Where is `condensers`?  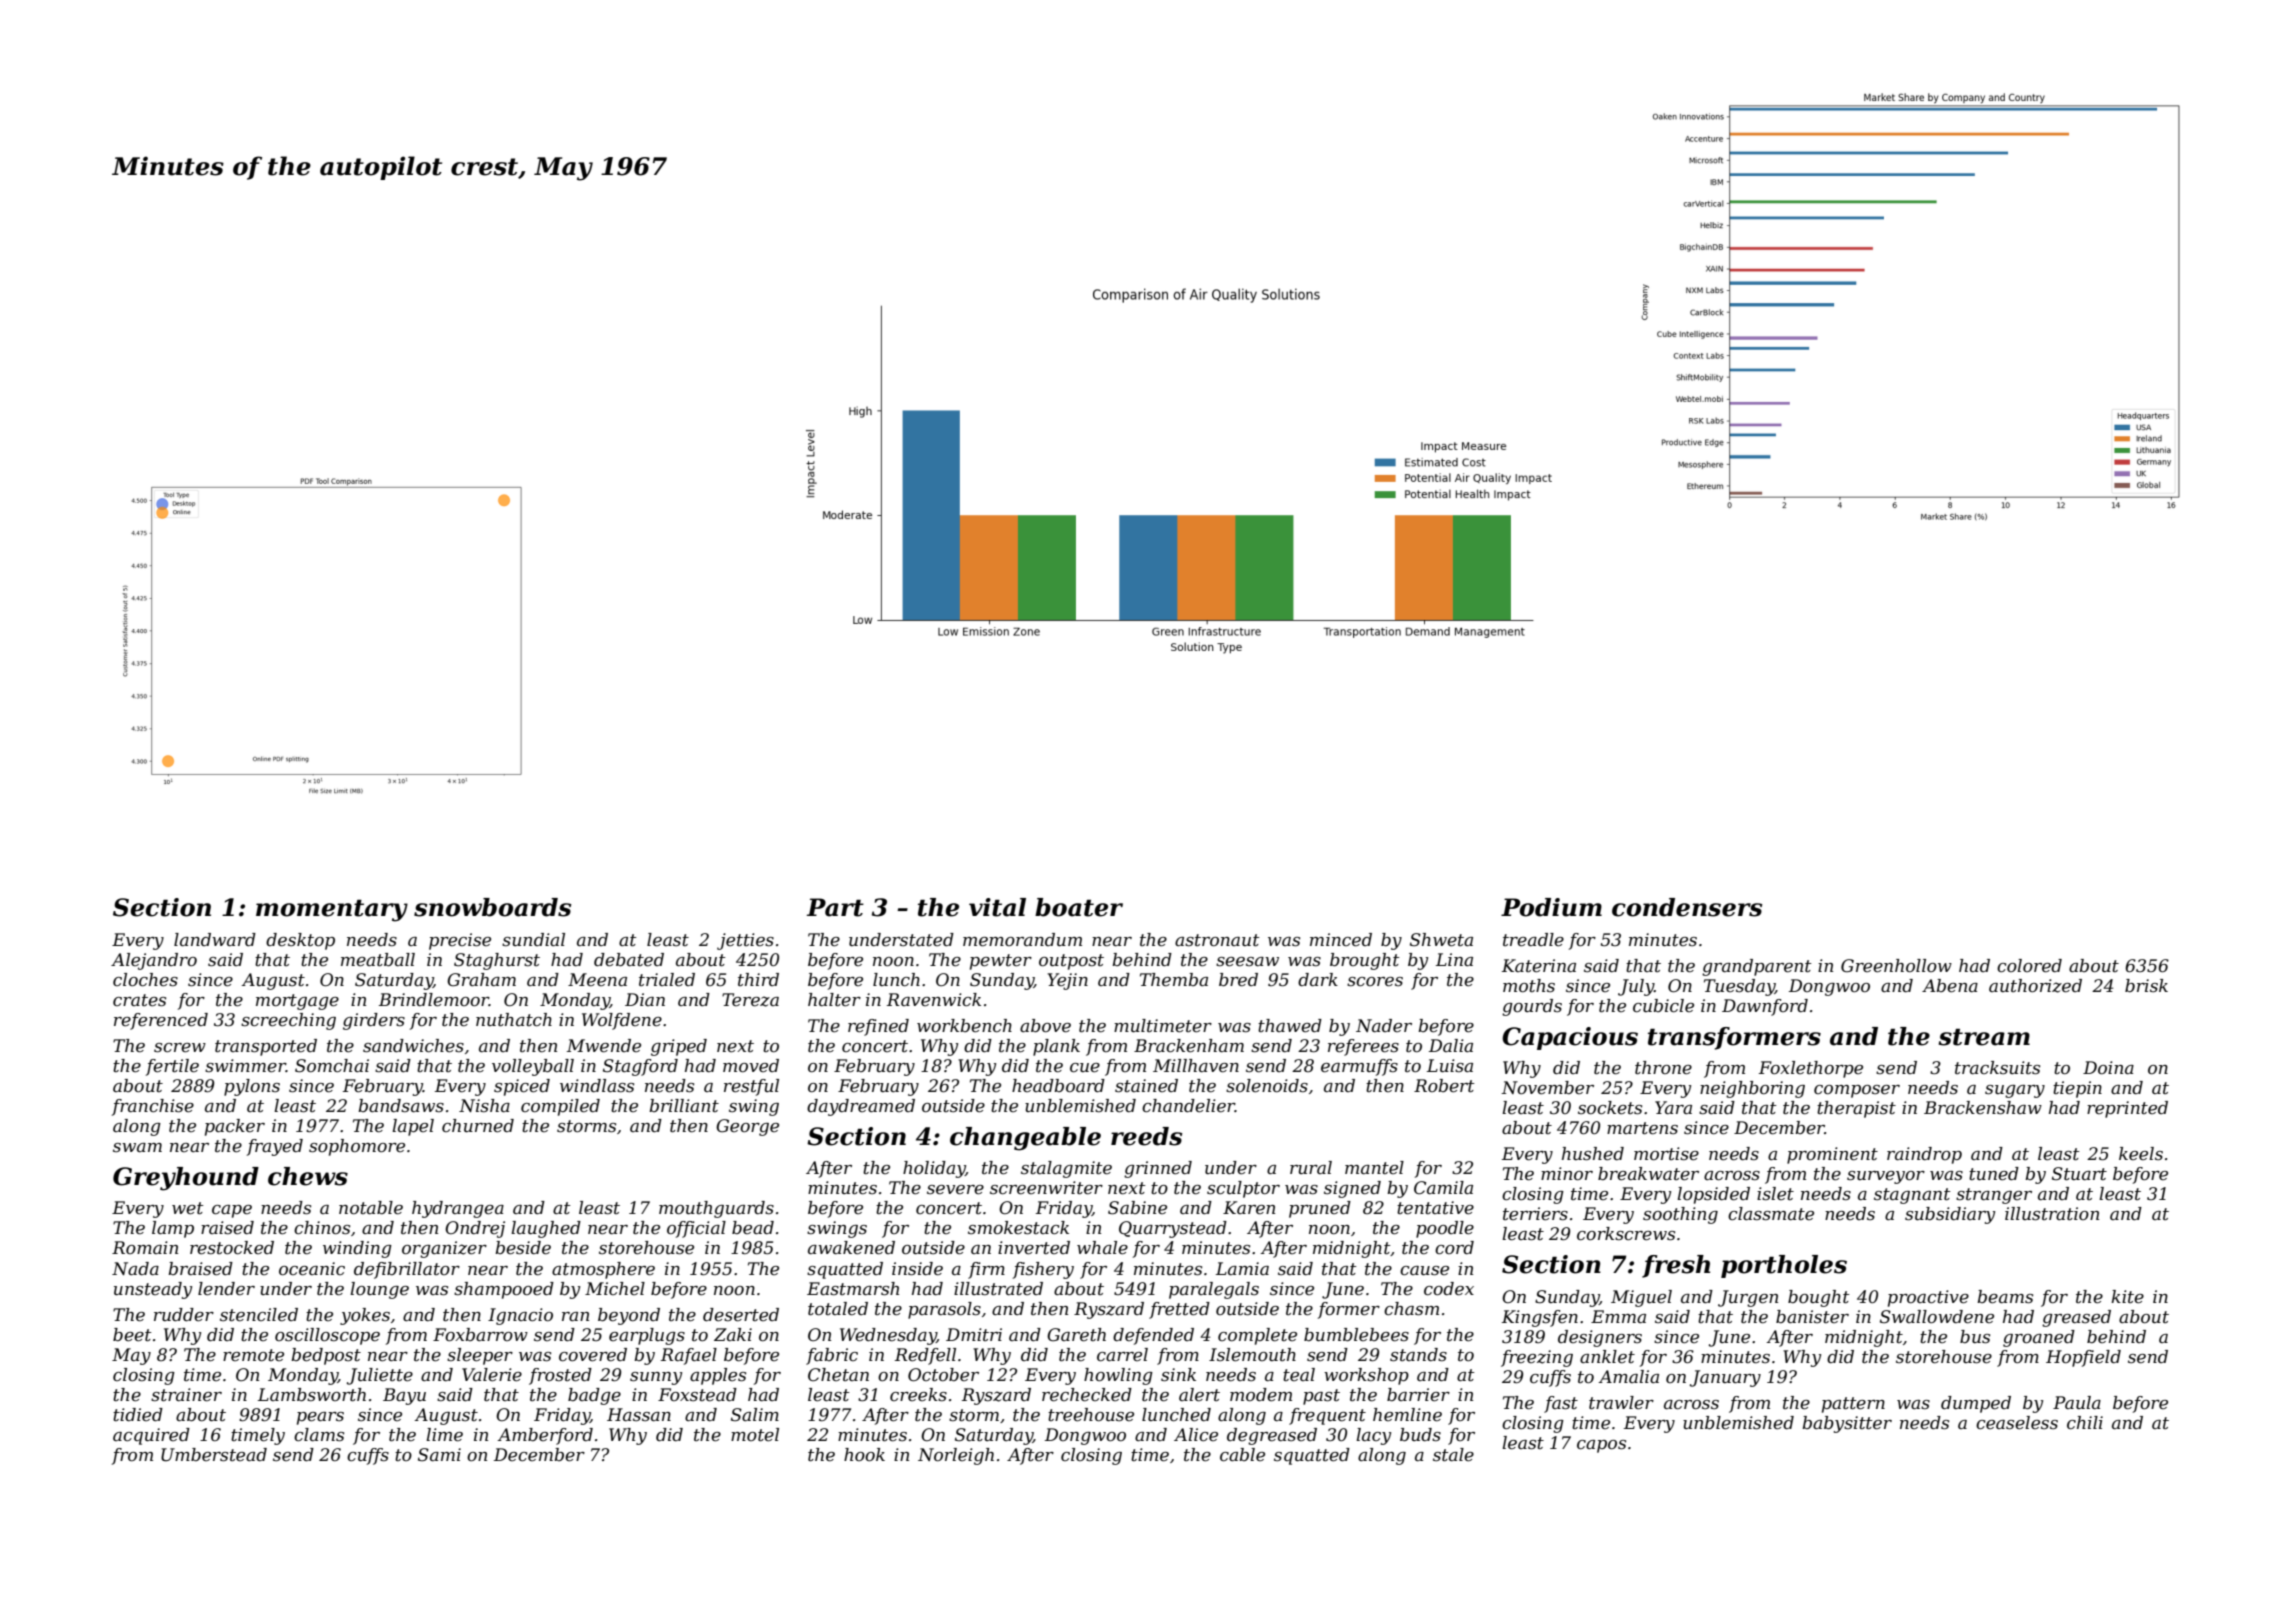 condensers is located at coordinates (1687, 907).
